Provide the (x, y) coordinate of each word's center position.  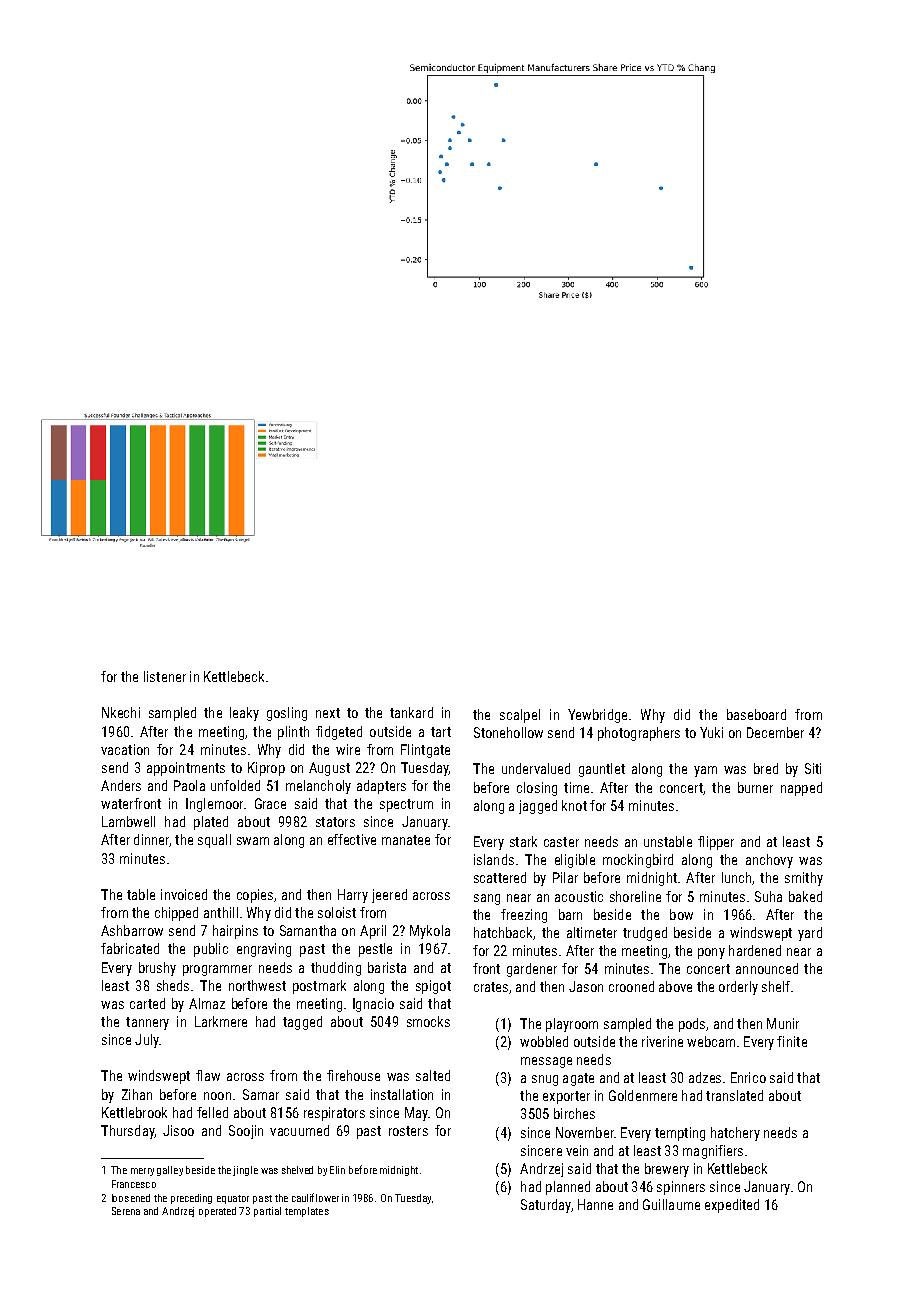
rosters (408, 1131)
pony (711, 953)
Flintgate (425, 751)
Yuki (711, 732)
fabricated (130, 948)
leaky (244, 714)
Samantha (308, 930)
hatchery (735, 1134)
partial (267, 1212)
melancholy (318, 787)
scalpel (520, 716)
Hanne (595, 1204)
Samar (261, 1094)
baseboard (756, 714)
